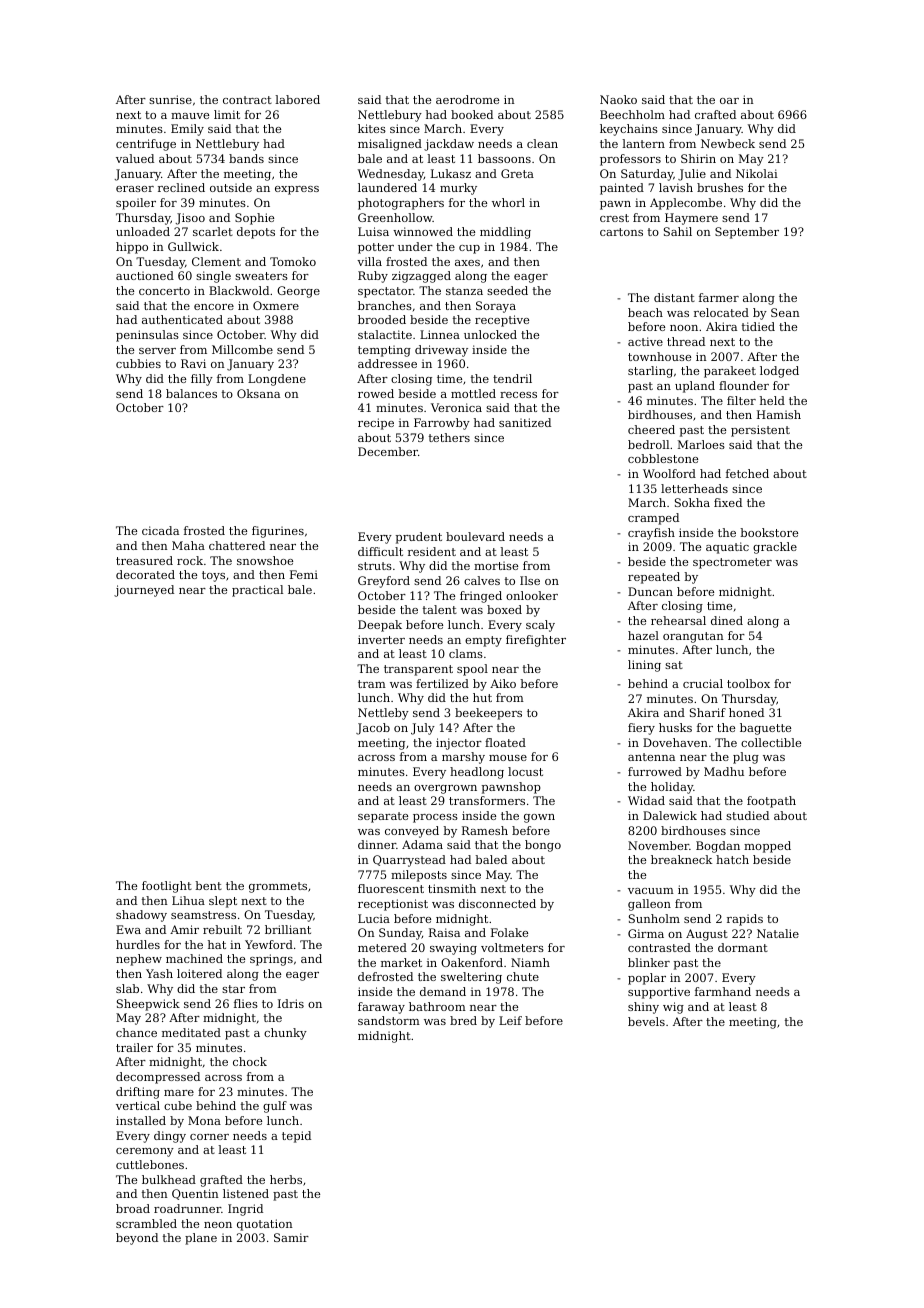 Image resolution: width=924 pixels, height=1308 pixels. I want to click on quotation, so click(265, 1225).
